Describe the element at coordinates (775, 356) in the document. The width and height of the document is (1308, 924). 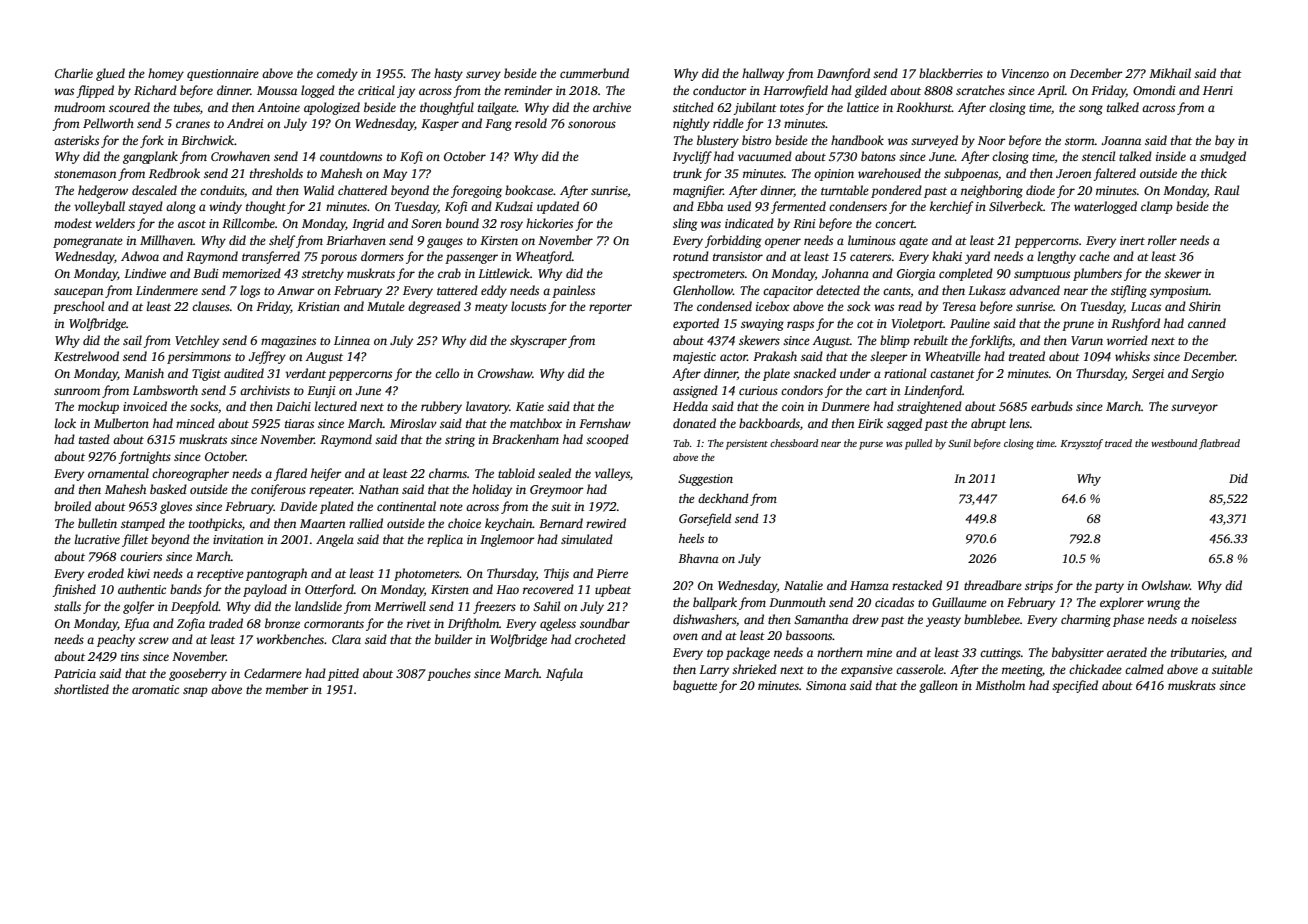
I see `Prakash` at that location.
